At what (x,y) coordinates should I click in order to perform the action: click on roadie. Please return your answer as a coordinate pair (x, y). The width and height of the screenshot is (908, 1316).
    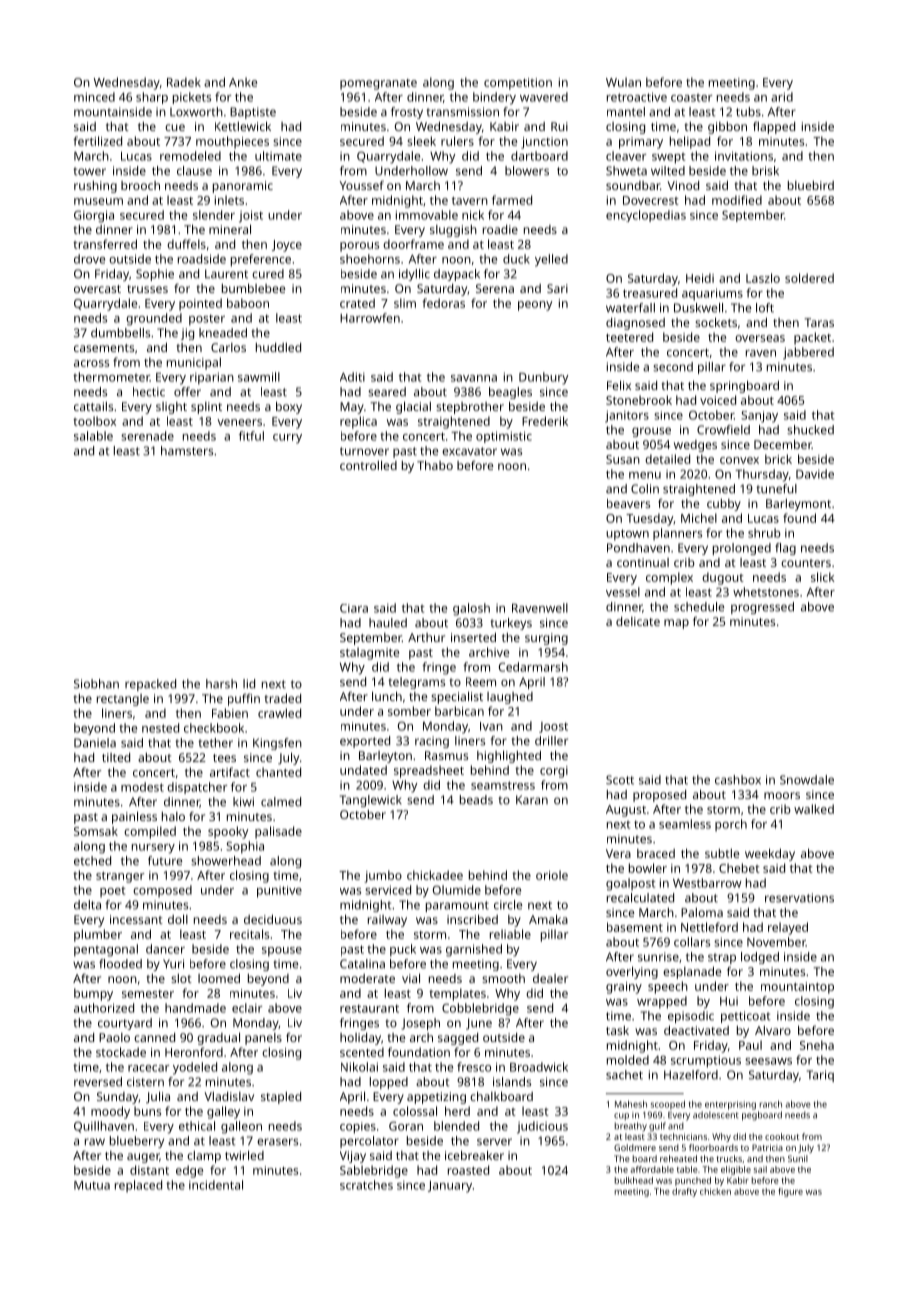
    Looking at the image, I should click on (500, 229).
